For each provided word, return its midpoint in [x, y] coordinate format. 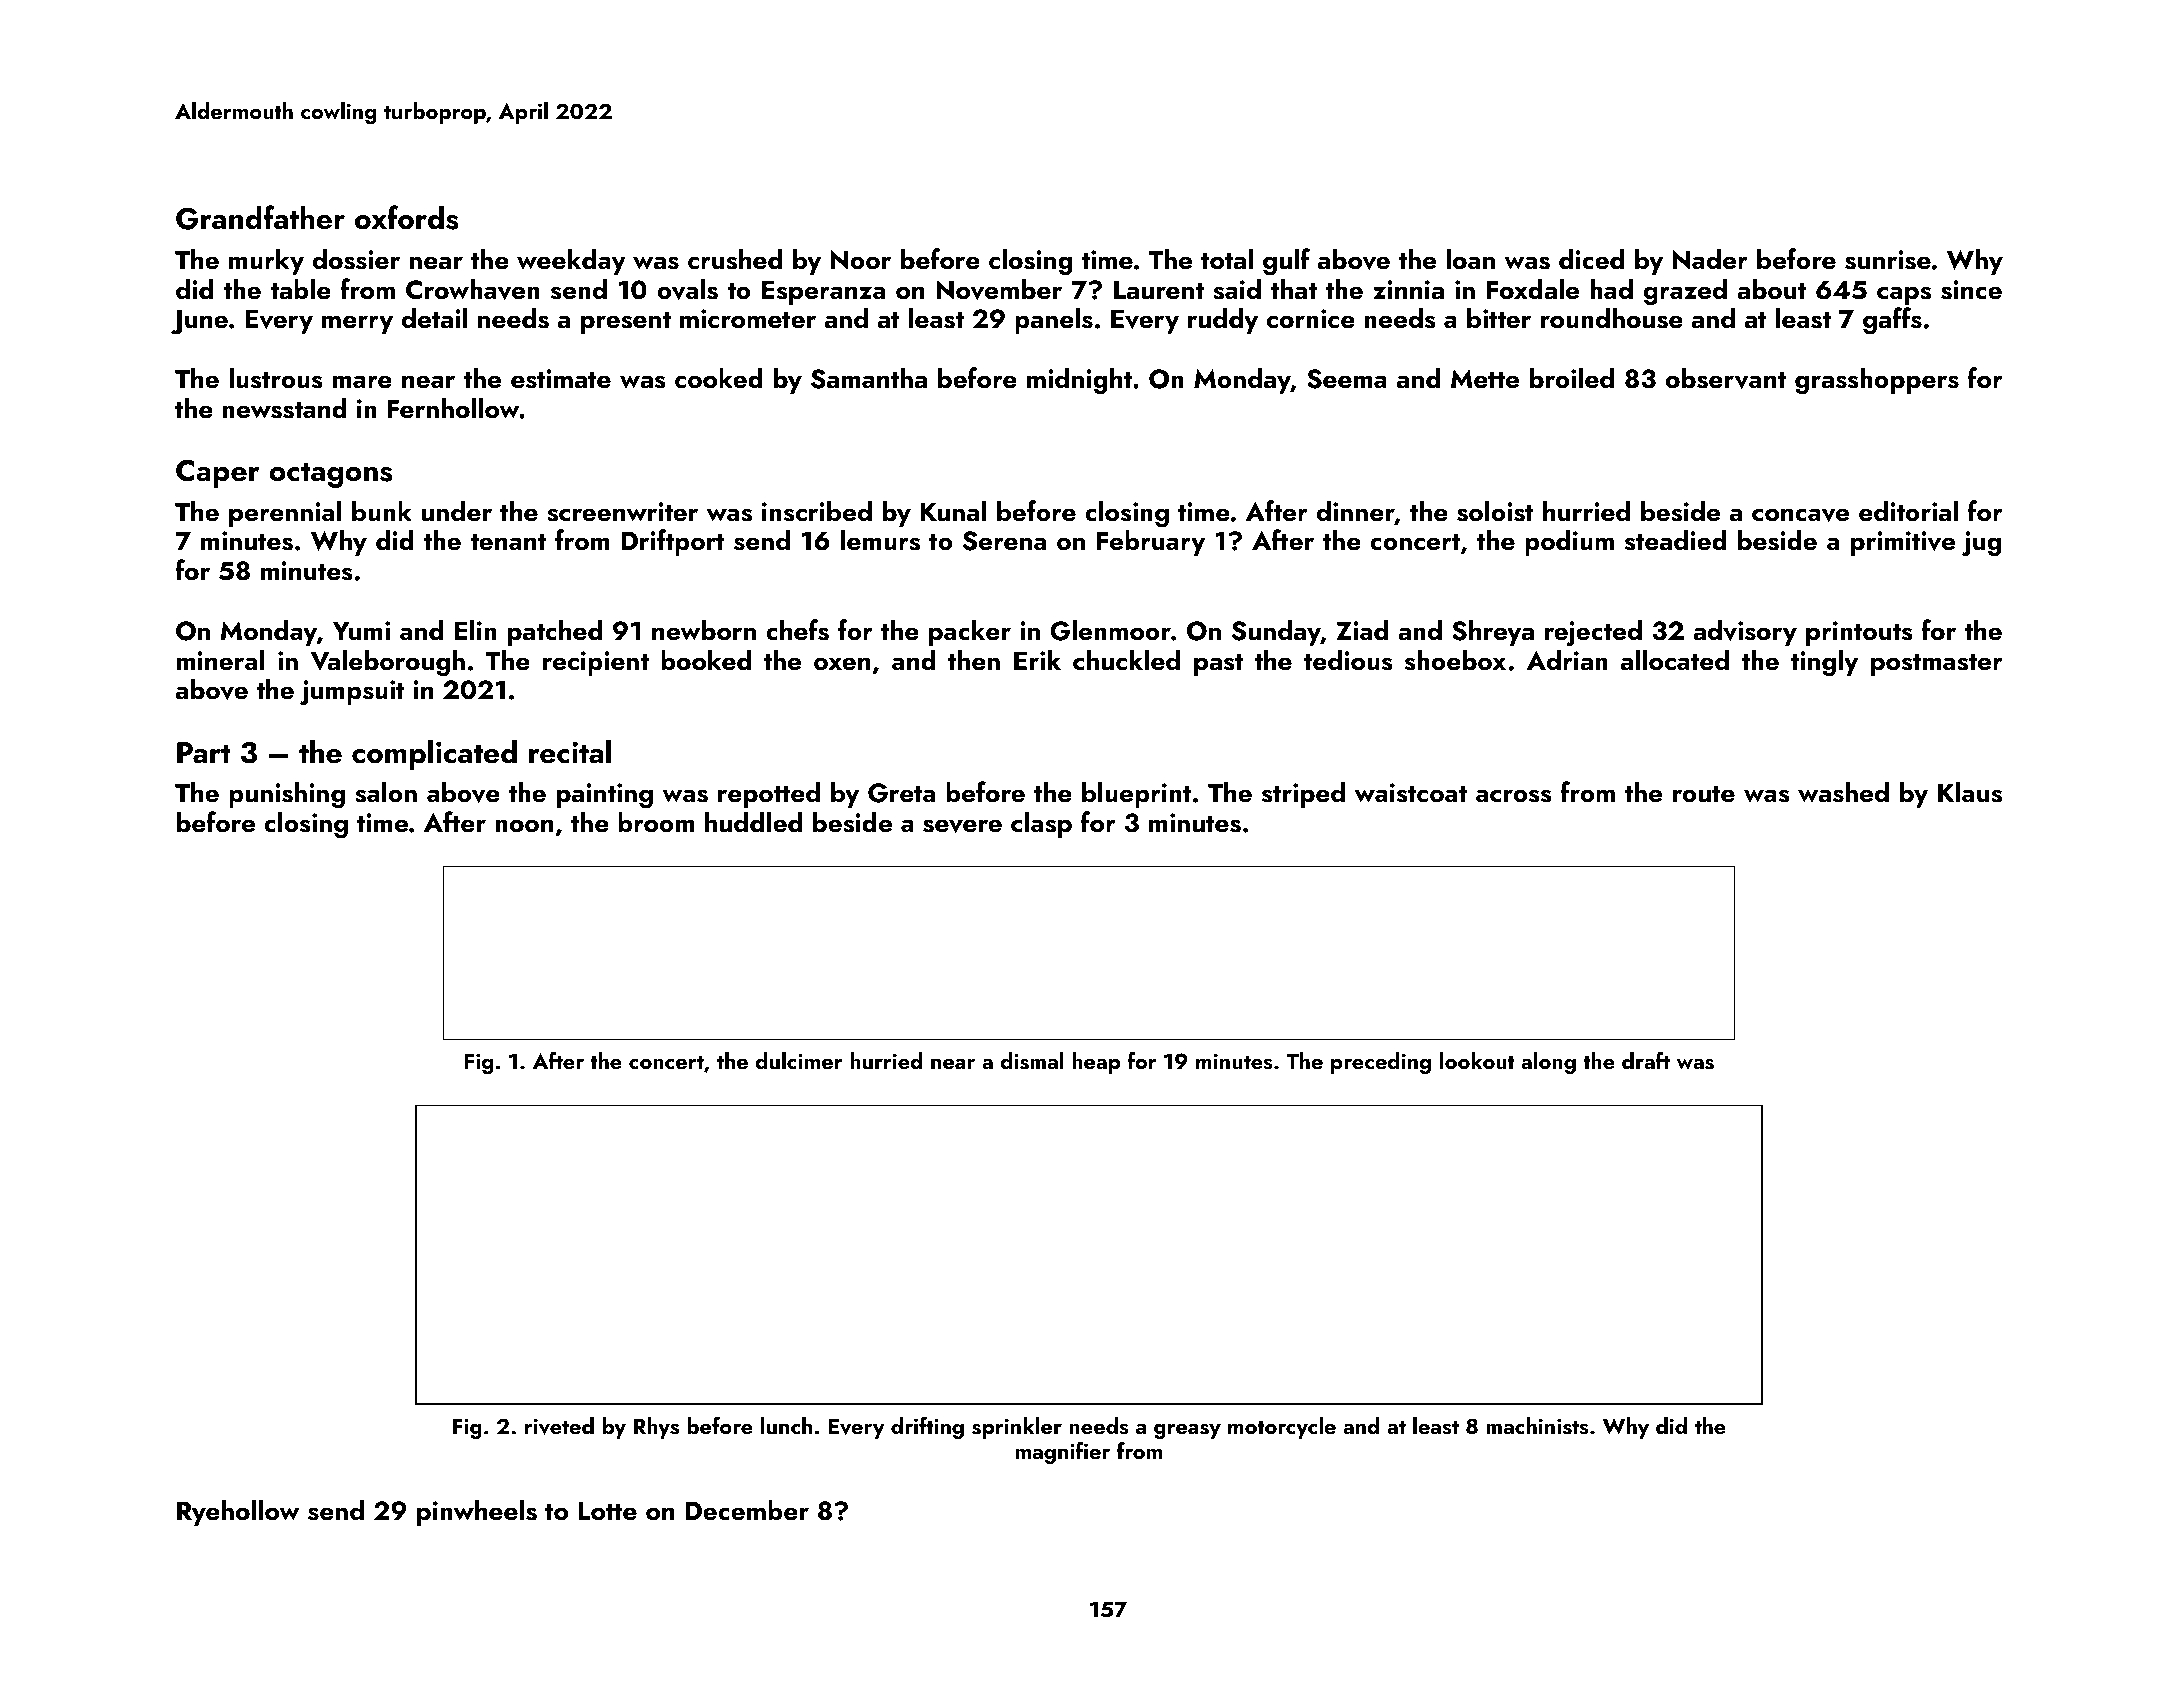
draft [1646, 1060]
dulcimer [799, 1060]
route [1704, 794]
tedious [1348, 660]
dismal [1032, 1061]
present [626, 323]
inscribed [817, 511]
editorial [1908, 511]
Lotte [607, 1511]
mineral [220, 660]
